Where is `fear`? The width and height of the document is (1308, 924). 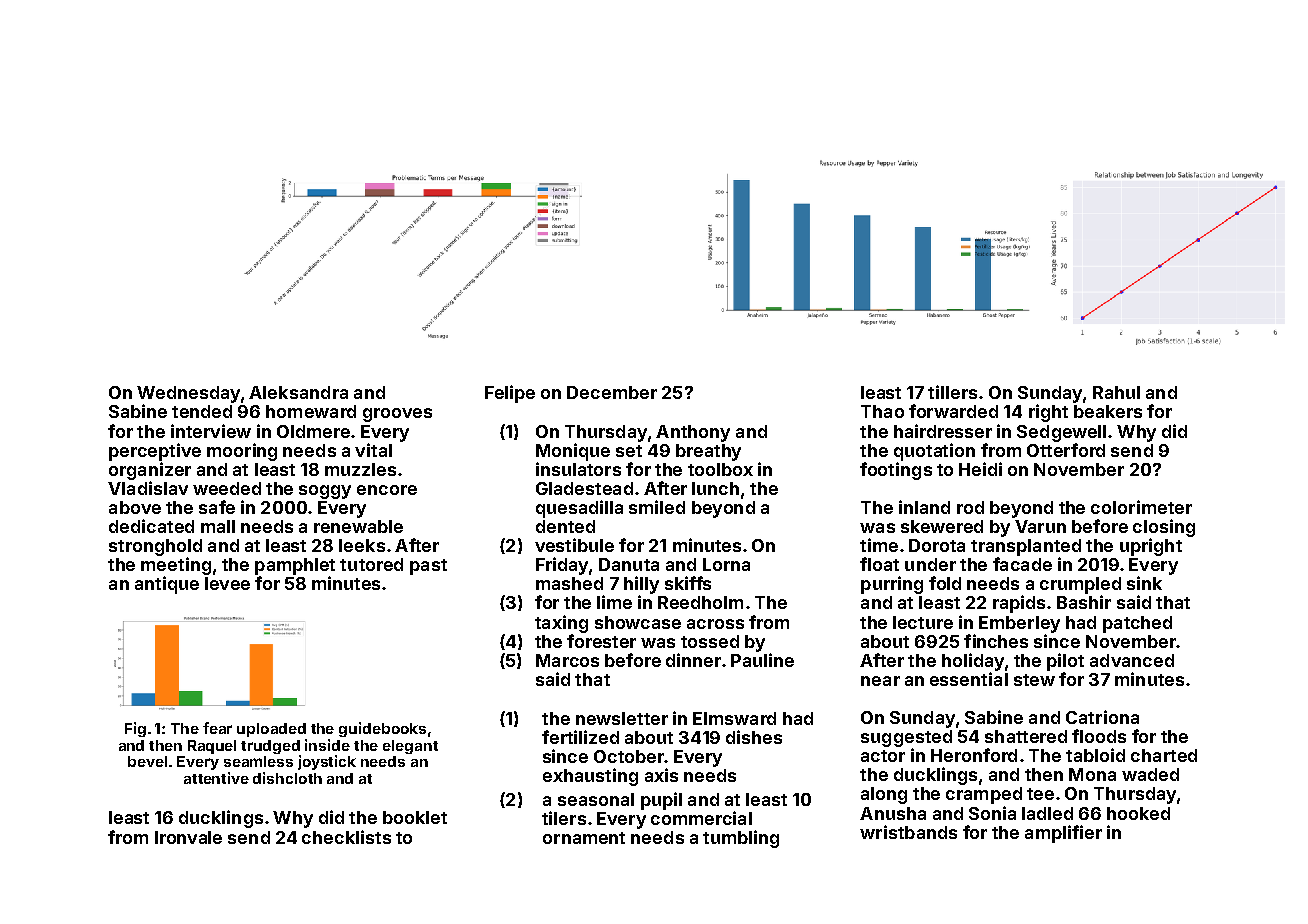
fear is located at coordinates (217, 728).
